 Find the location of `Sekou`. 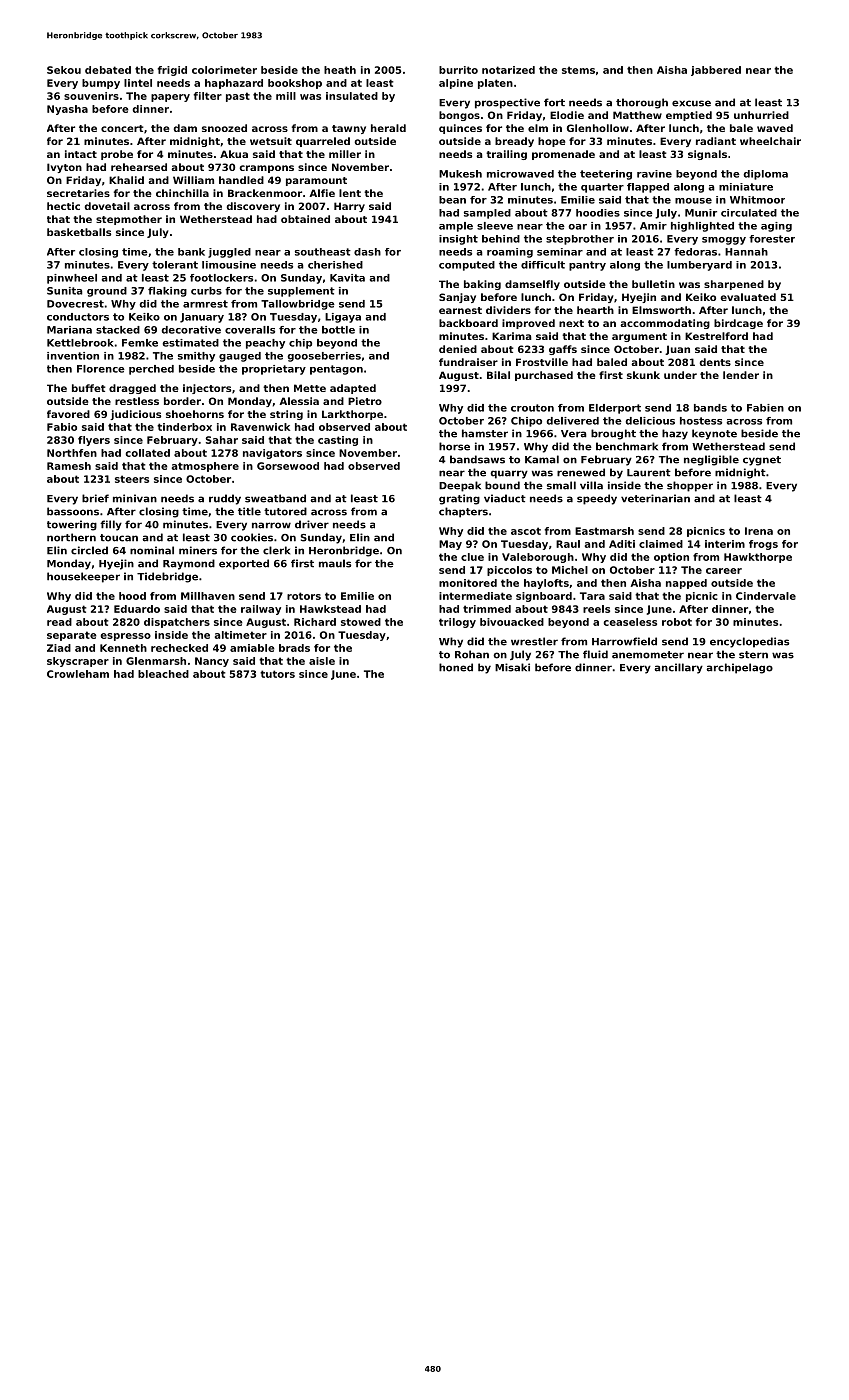

Sekou is located at coordinates (64, 70).
